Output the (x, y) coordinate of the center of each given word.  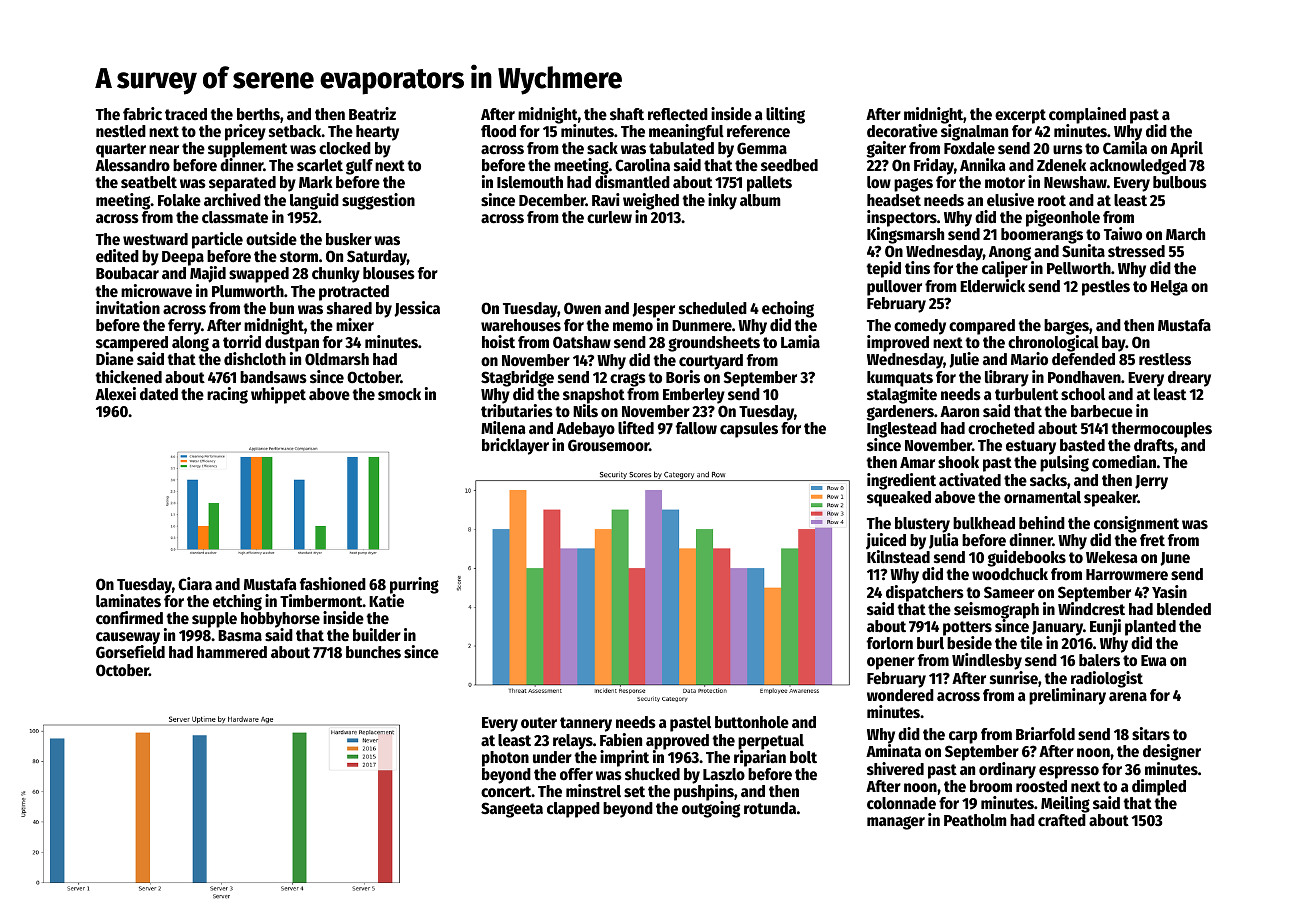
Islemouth (530, 182)
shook (958, 462)
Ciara (195, 584)
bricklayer (515, 446)
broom (991, 786)
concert (506, 792)
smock (399, 394)
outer (539, 723)
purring (414, 585)
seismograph (996, 610)
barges (1066, 327)
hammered (232, 652)
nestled (121, 131)
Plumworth (248, 291)
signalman (974, 132)
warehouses (521, 325)
